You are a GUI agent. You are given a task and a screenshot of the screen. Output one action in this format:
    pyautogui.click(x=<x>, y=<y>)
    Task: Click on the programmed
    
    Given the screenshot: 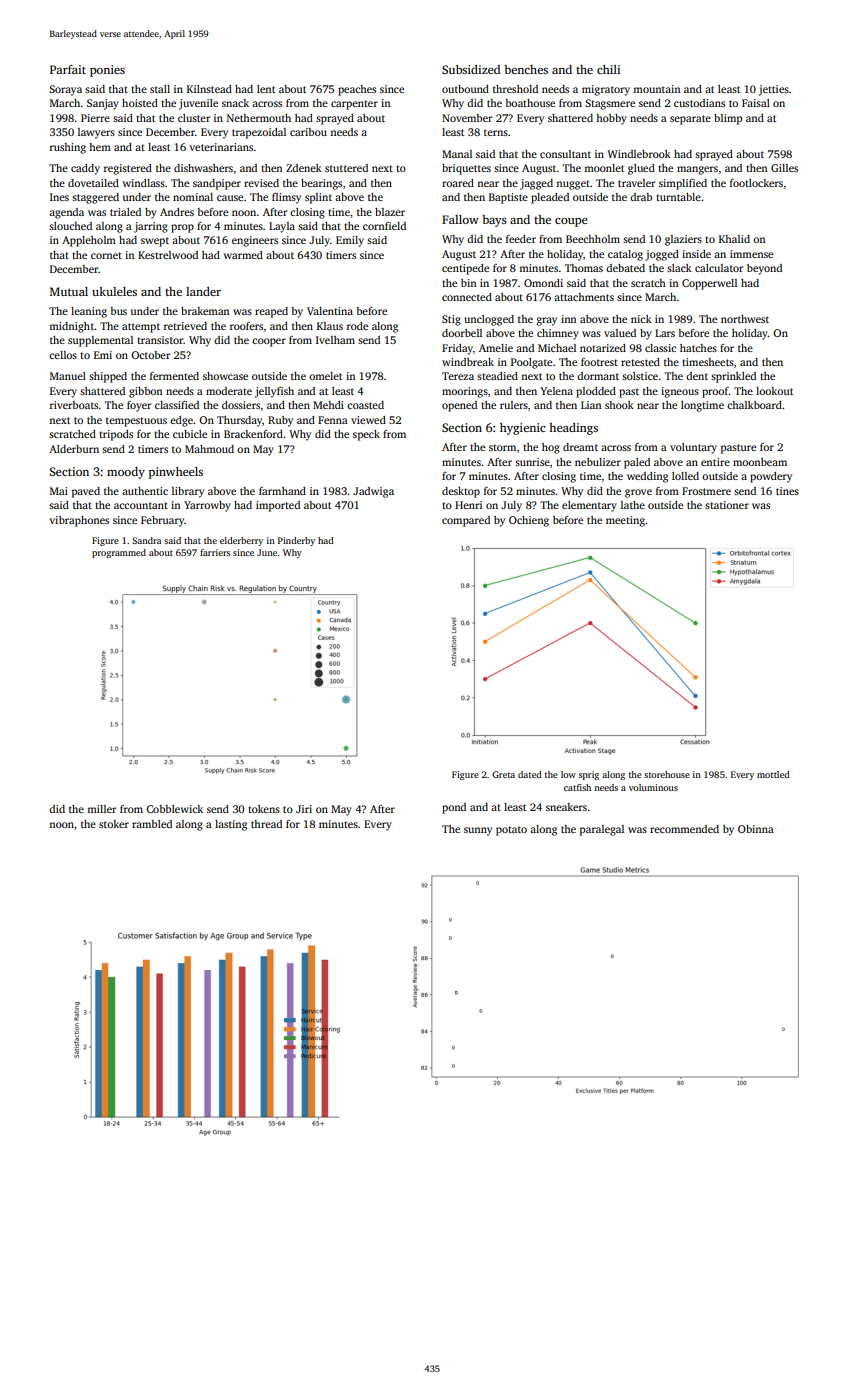 What is the action you would take?
    pyautogui.click(x=119, y=553)
